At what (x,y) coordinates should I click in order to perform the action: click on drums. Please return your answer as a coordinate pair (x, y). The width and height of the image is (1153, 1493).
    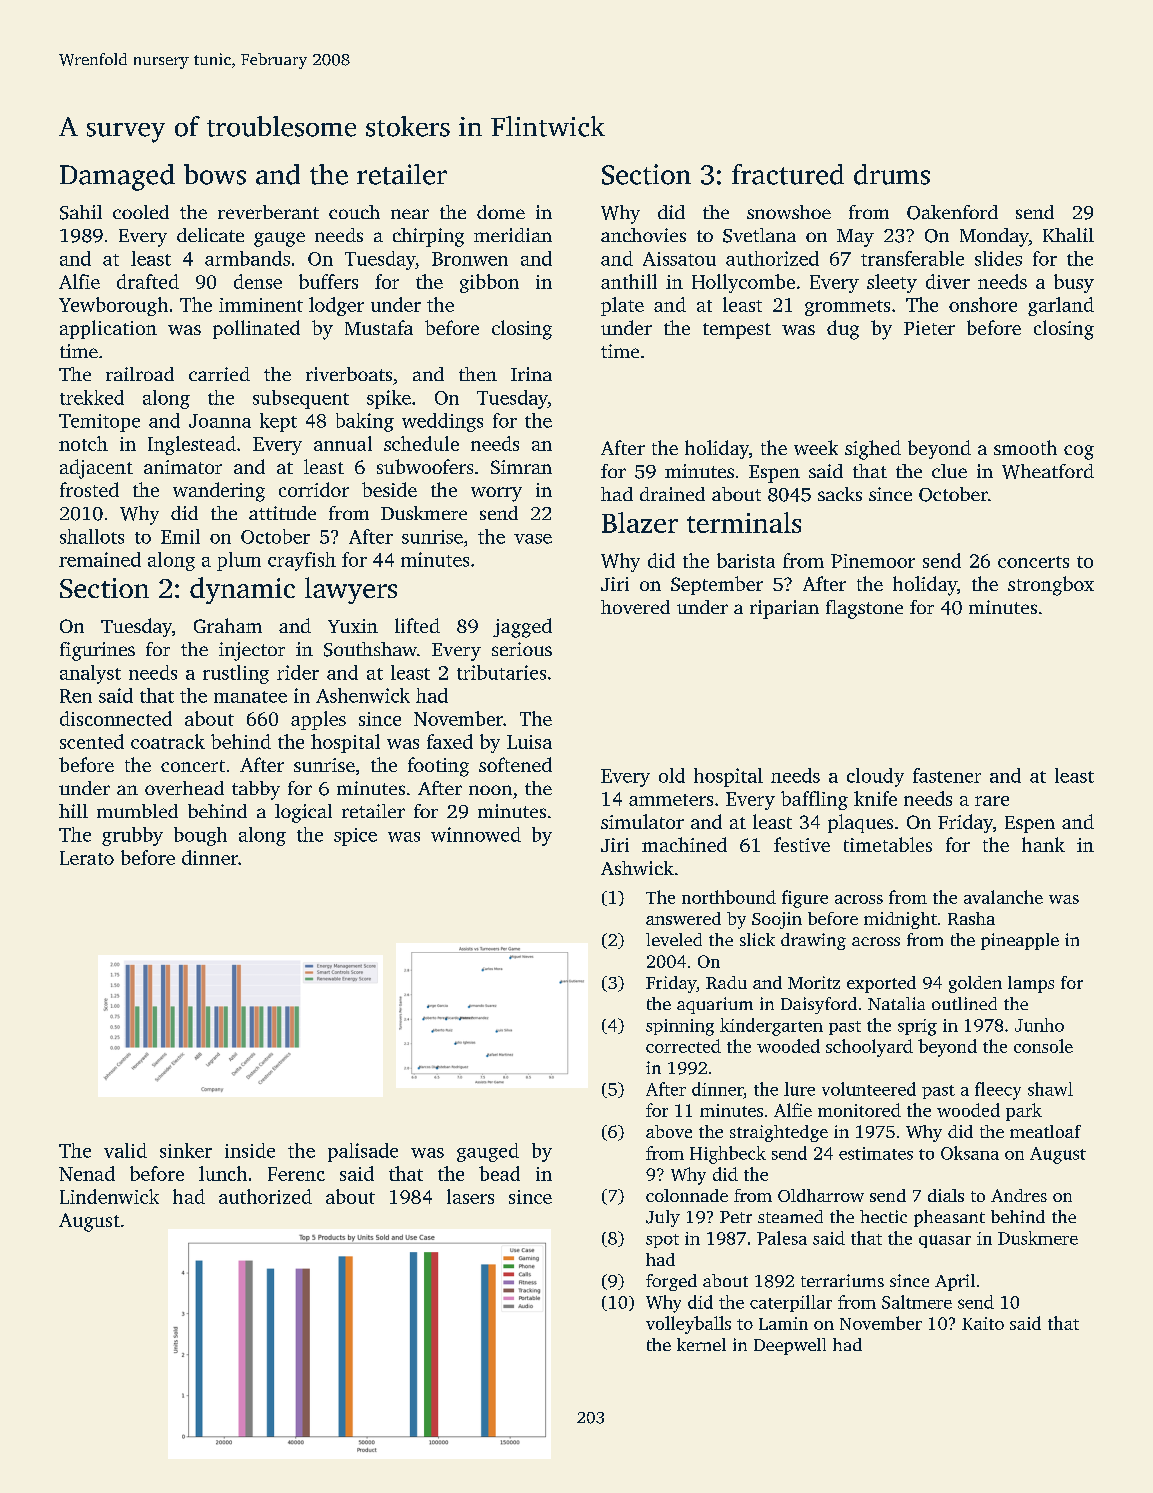
    Looking at the image, I should click on (892, 174).
